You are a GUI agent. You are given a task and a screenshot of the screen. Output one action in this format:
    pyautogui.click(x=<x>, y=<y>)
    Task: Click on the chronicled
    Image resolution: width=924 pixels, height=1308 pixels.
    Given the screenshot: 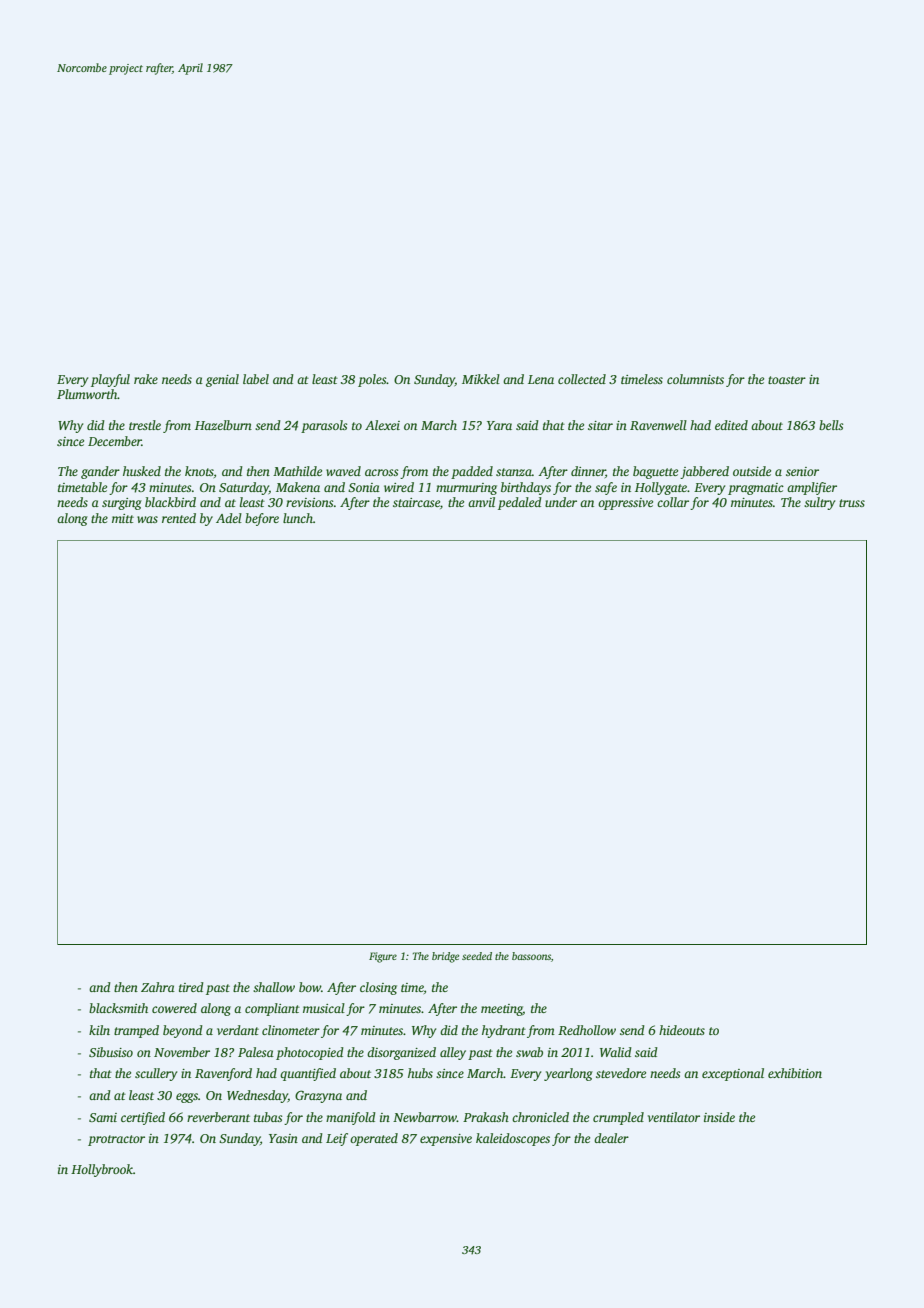 What is the action you would take?
    pyautogui.click(x=540, y=1117)
